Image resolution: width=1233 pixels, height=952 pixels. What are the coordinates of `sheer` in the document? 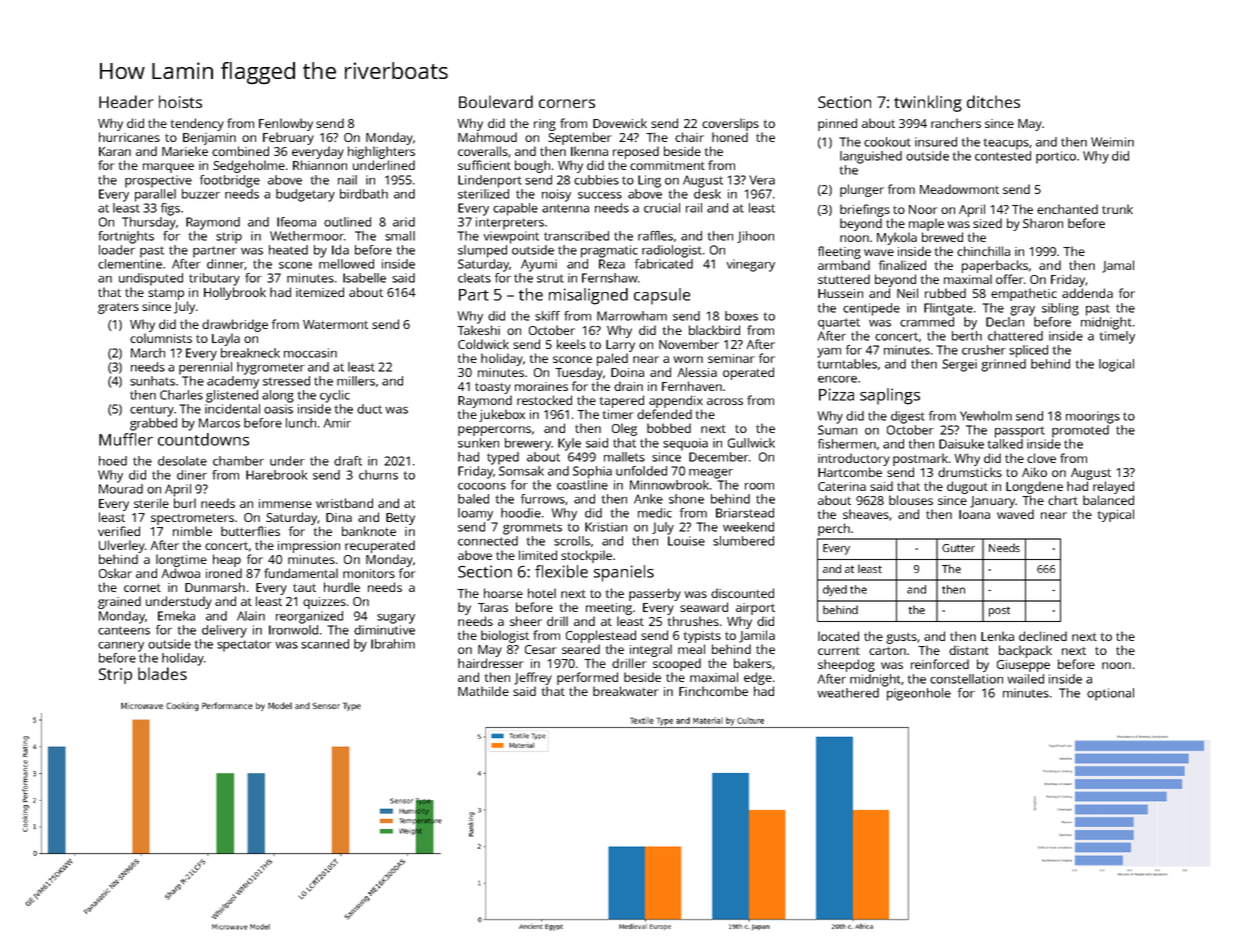 It's located at (526, 621).
